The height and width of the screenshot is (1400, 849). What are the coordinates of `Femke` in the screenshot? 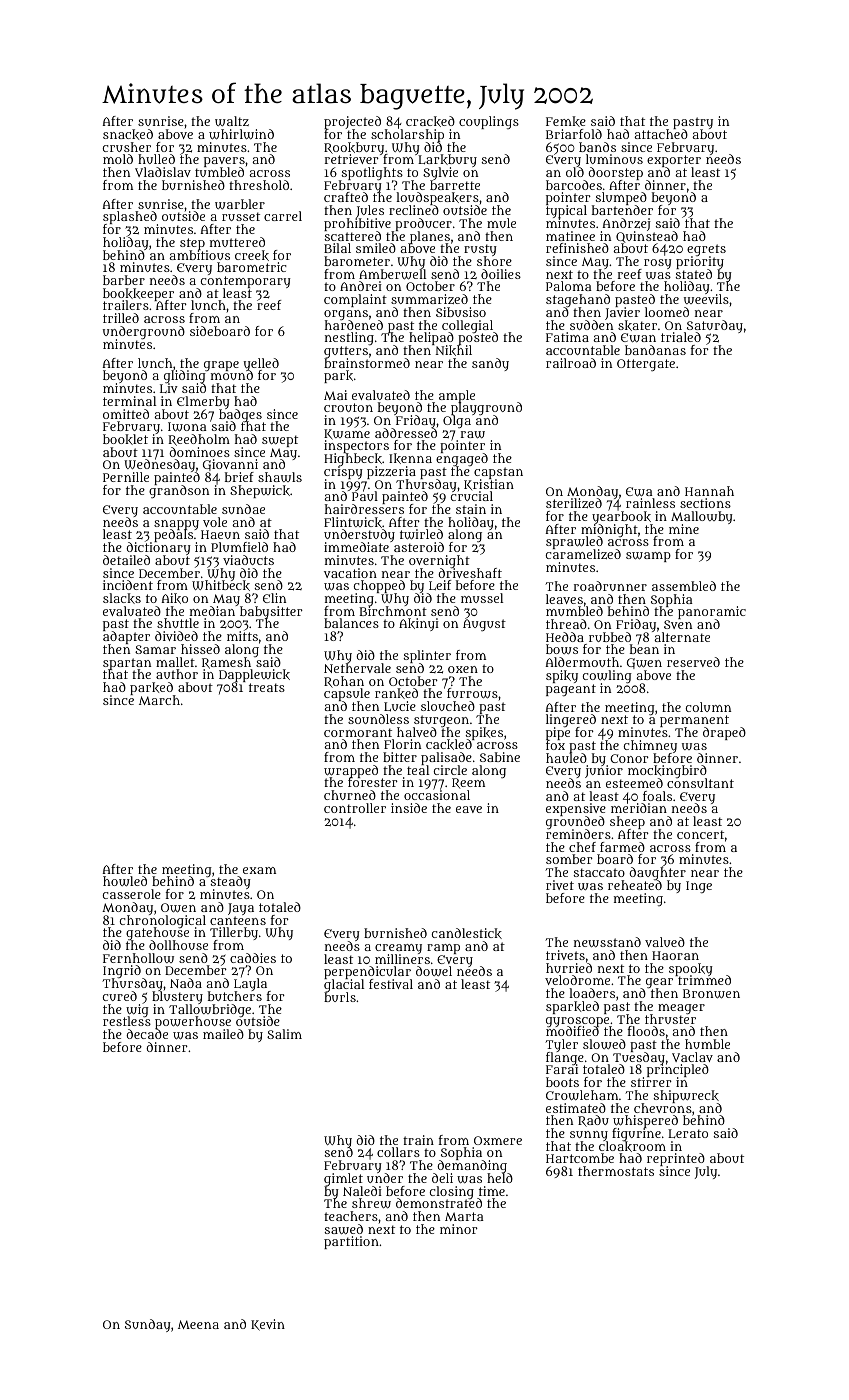 It's located at (566, 121).
